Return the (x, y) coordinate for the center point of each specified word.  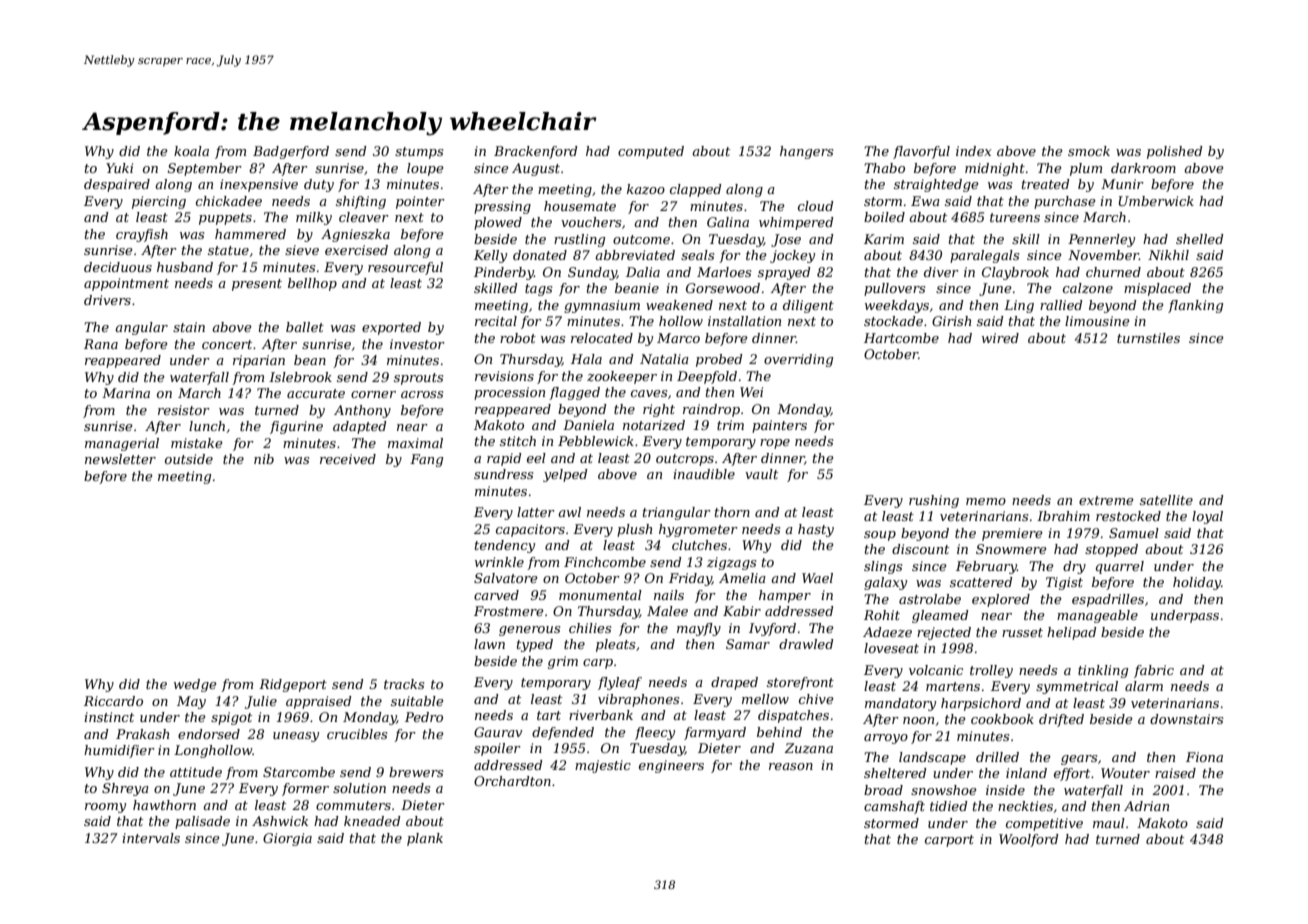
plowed (498, 223)
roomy (105, 808)
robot (518, 338)
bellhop (312, 284)
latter (536, 512)
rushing (934, 501)
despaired (117, 185)
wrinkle (499, 562)
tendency (505, 546)
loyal (1207, 517)
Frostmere (509, 611)
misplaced (1157, 289)
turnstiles (1148, 338)
